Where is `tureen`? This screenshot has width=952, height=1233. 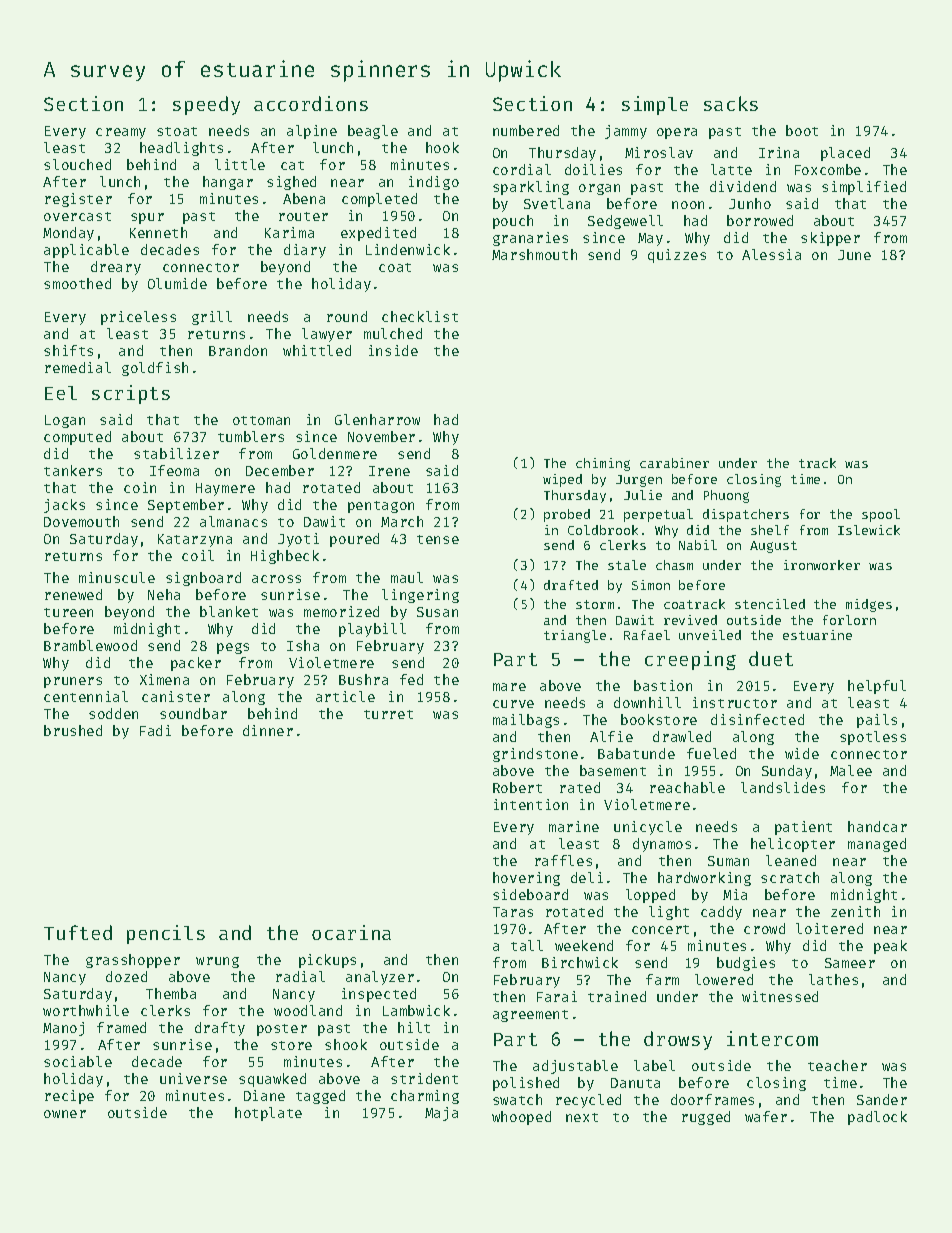 tureen is located at coordinates (68, 612).
